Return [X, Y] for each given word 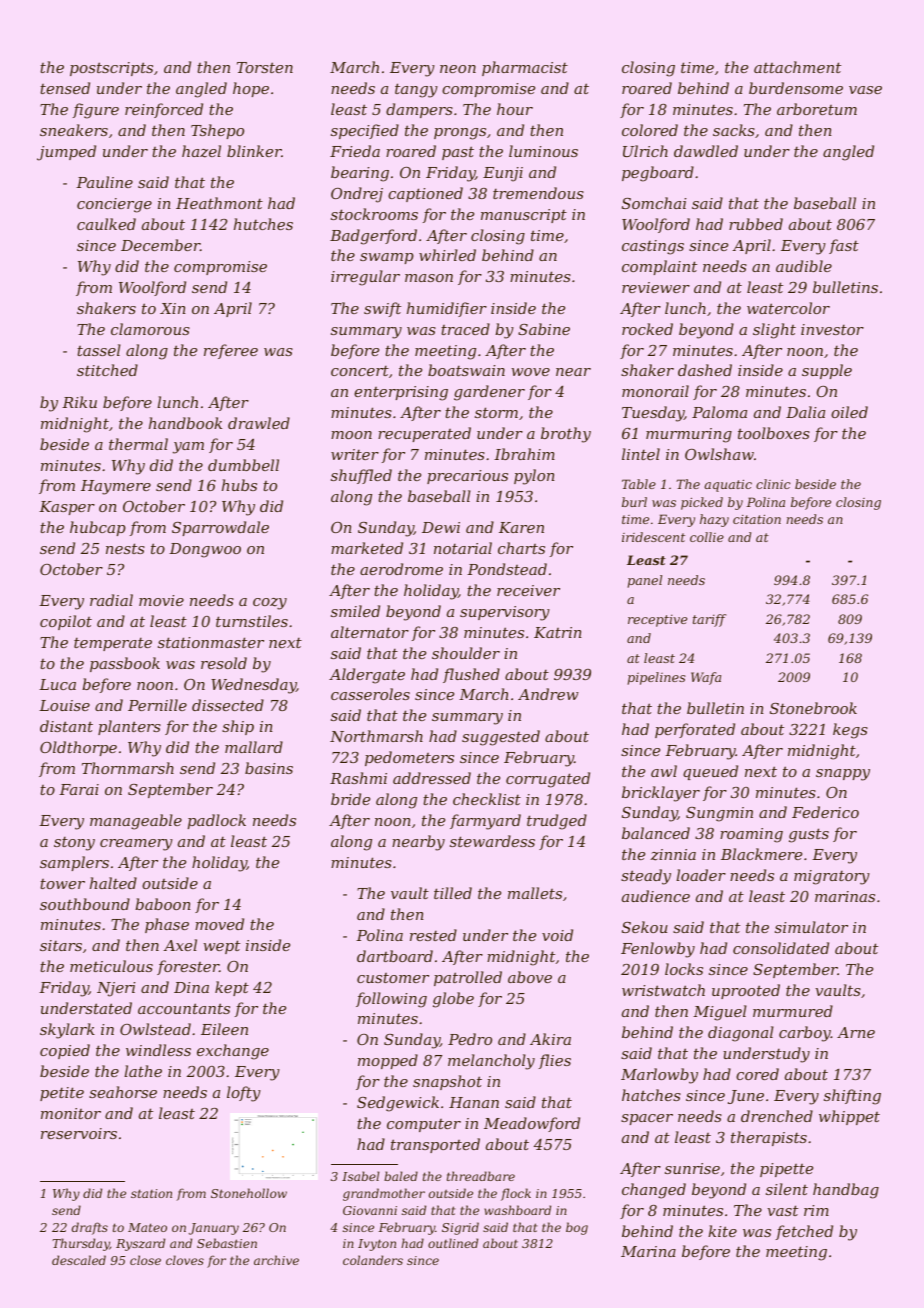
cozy [270, 604]
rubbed [756, 224]
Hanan [474, 1102]
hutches [263, 224]
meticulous [111, 966]
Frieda [355, 151]
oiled [849, 412]
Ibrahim [524, 454]
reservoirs [79, 1133]
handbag [846, 1191]
